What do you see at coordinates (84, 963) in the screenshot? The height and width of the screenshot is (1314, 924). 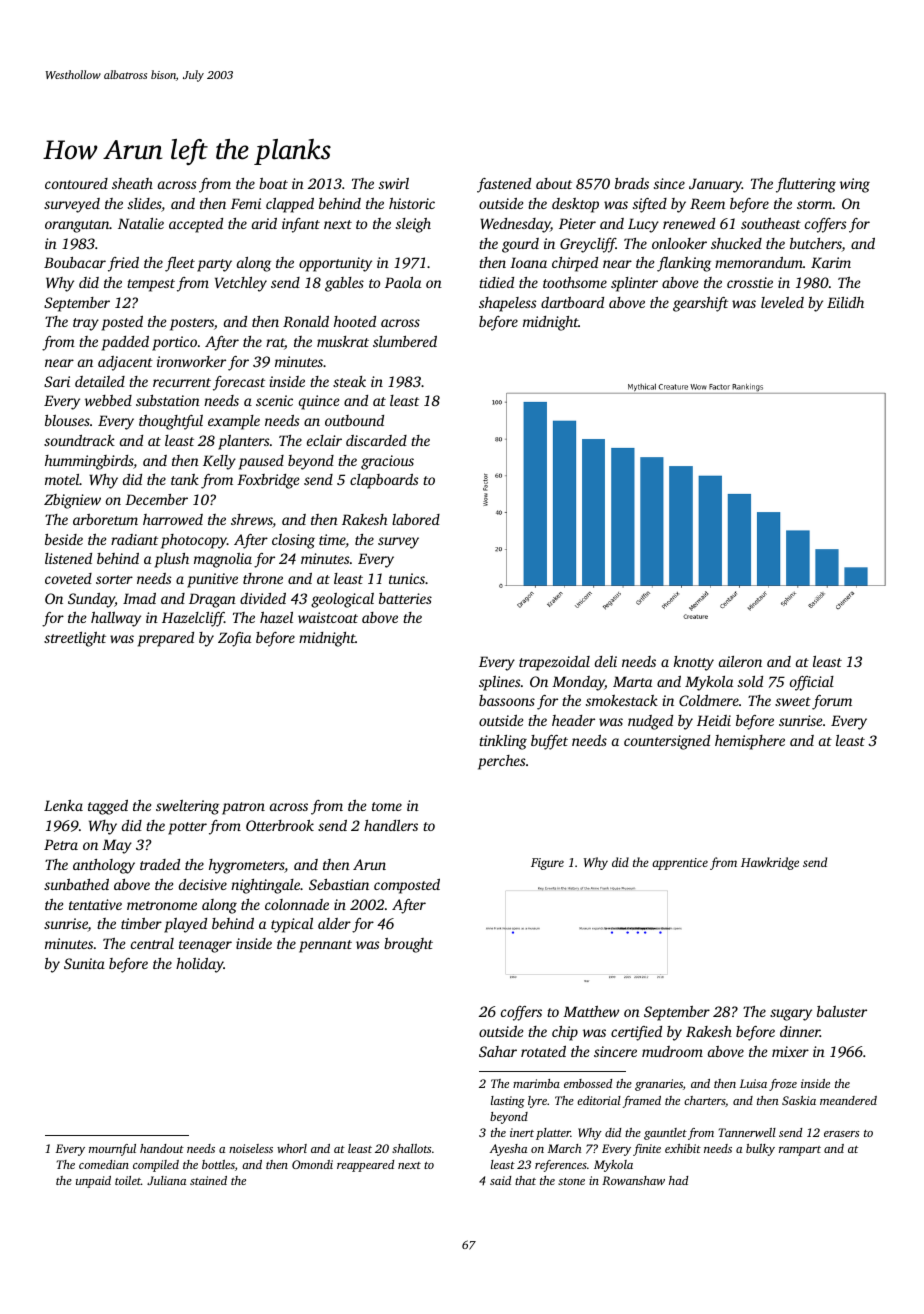 I see `Sunita` at bounding box center [84, 963].
